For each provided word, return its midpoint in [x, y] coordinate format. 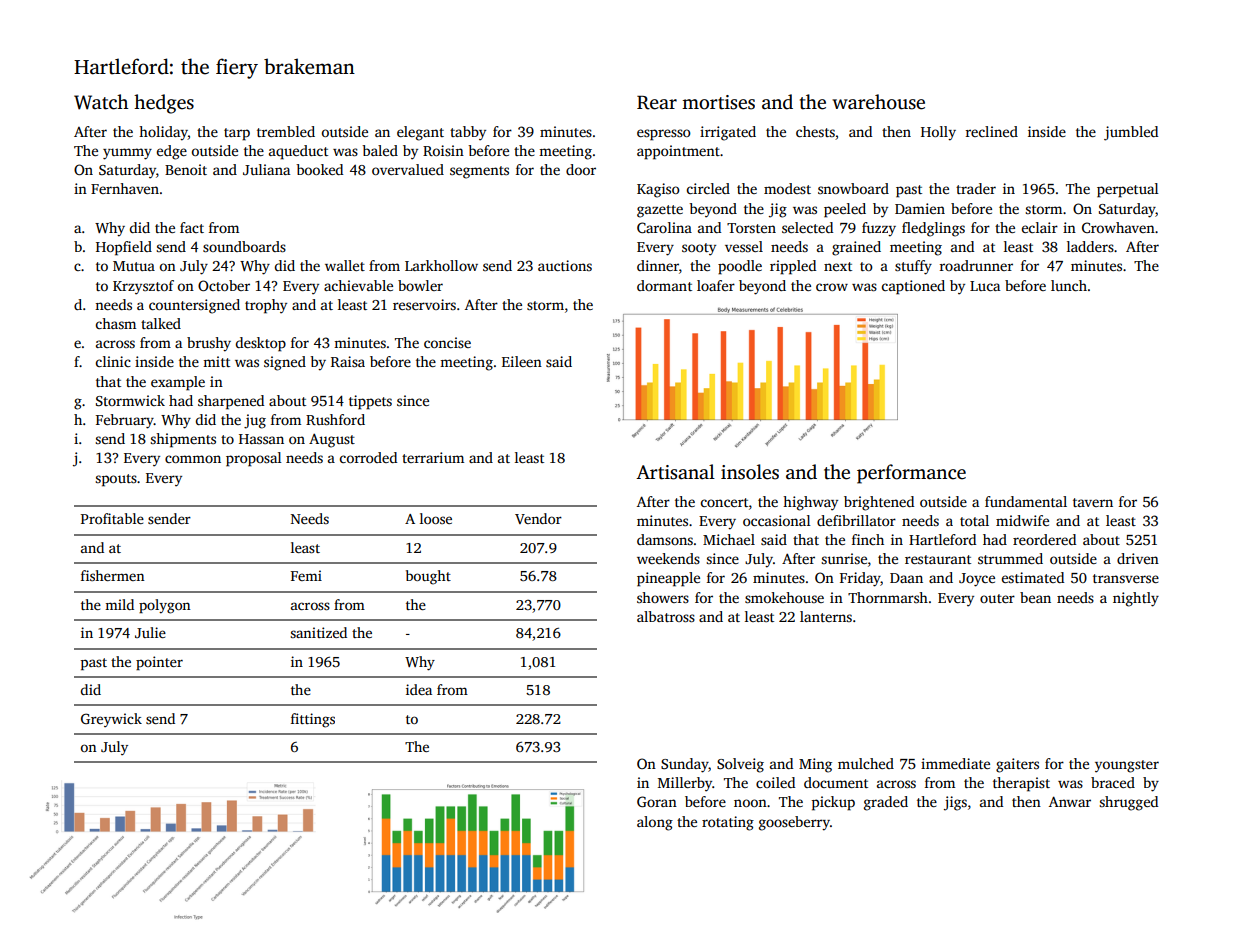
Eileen [522, 361]
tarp [237, 134]
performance [911, 474]
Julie [150, 632]
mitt [216, 361]
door [581, 169]
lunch [1069, 285]
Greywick [111, 720]
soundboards [244, 246]
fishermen [113, 575]
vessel [744, 246]
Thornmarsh [888, 597]
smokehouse [784, 597]
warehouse [878, 102]
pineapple [668, 579]
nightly [1136, 599]
